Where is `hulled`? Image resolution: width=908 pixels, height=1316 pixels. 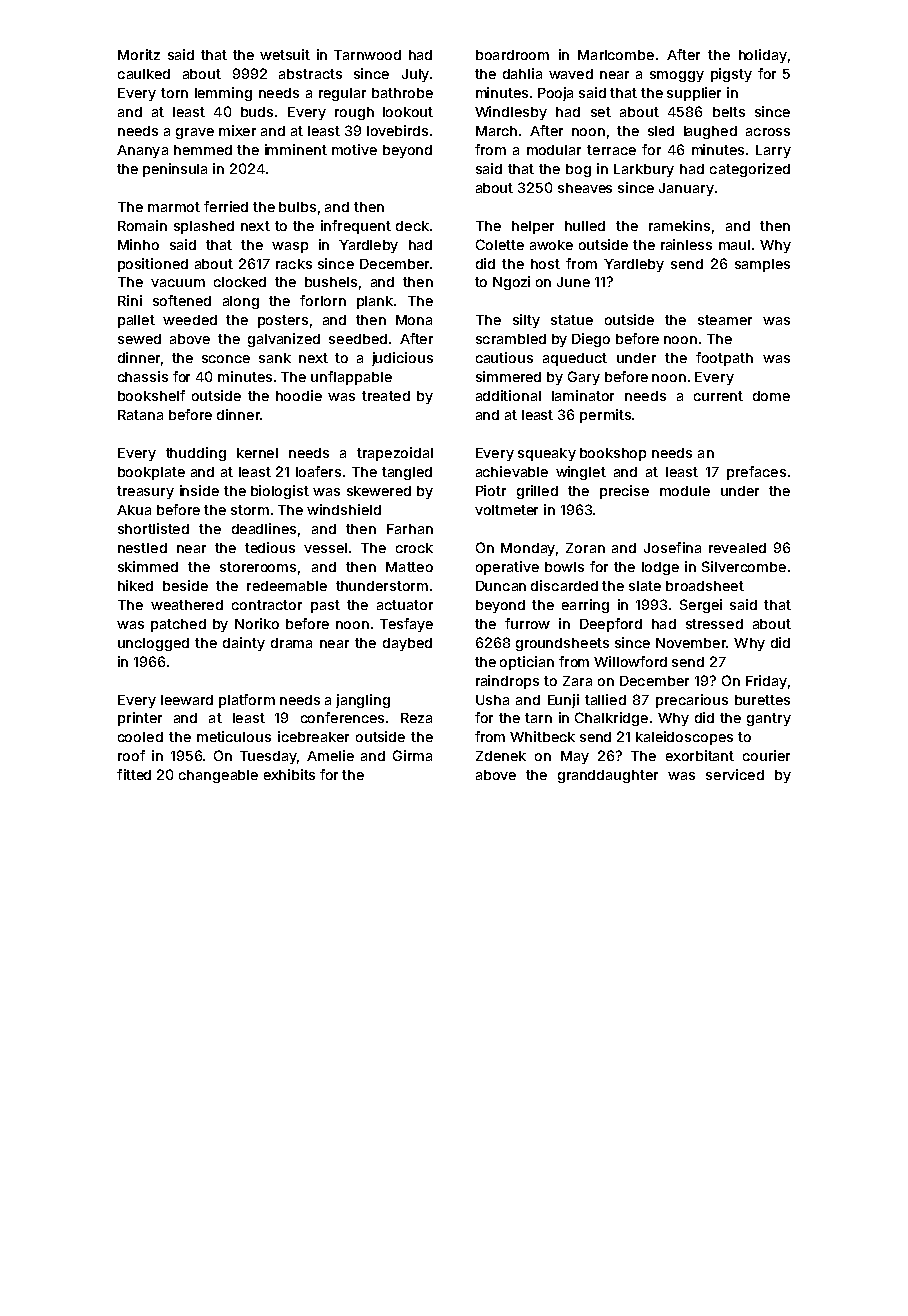
hulled is located at coordinates (585, 226).
